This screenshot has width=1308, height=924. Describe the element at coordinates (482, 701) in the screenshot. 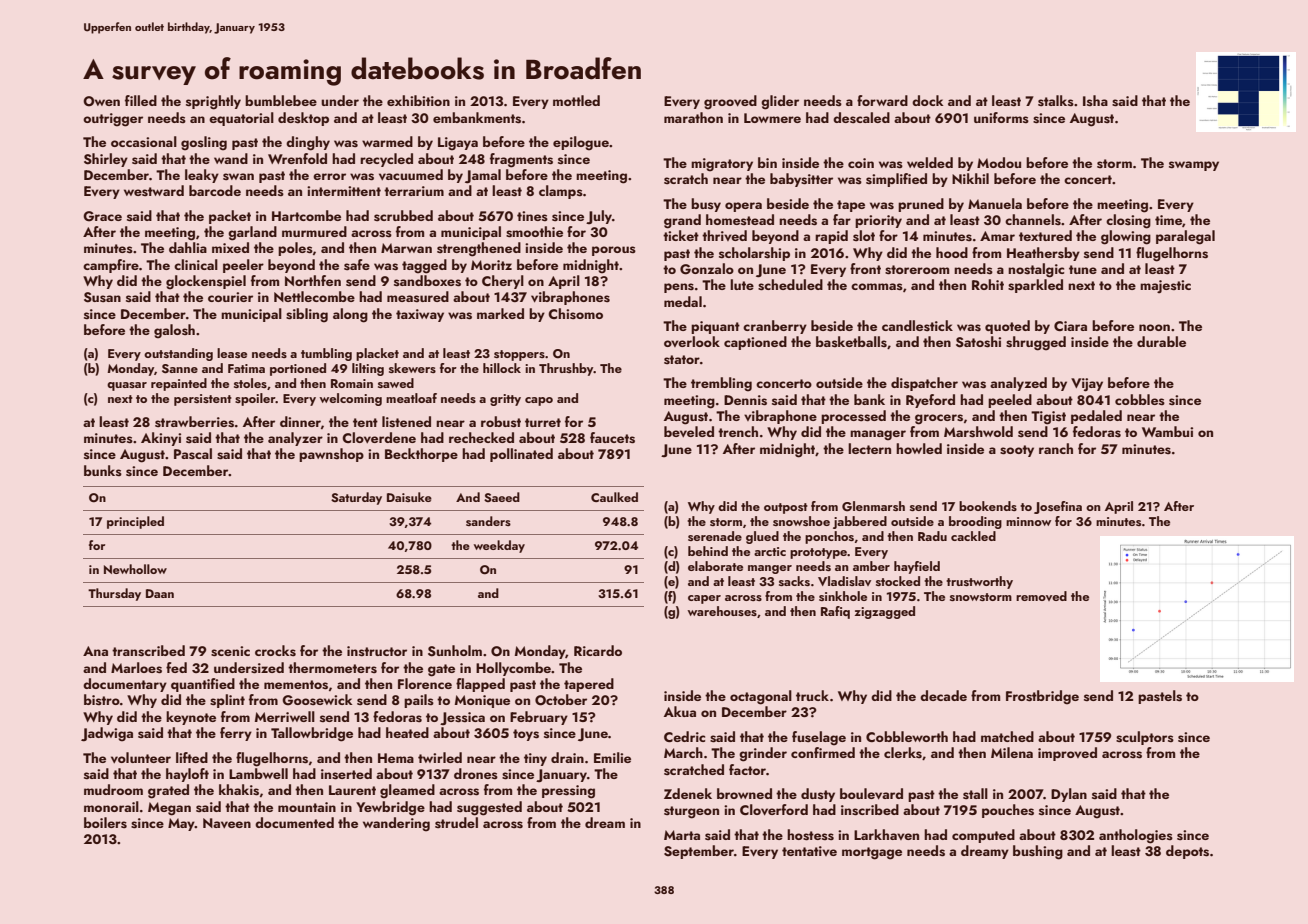

I see `Monique` at that location.
